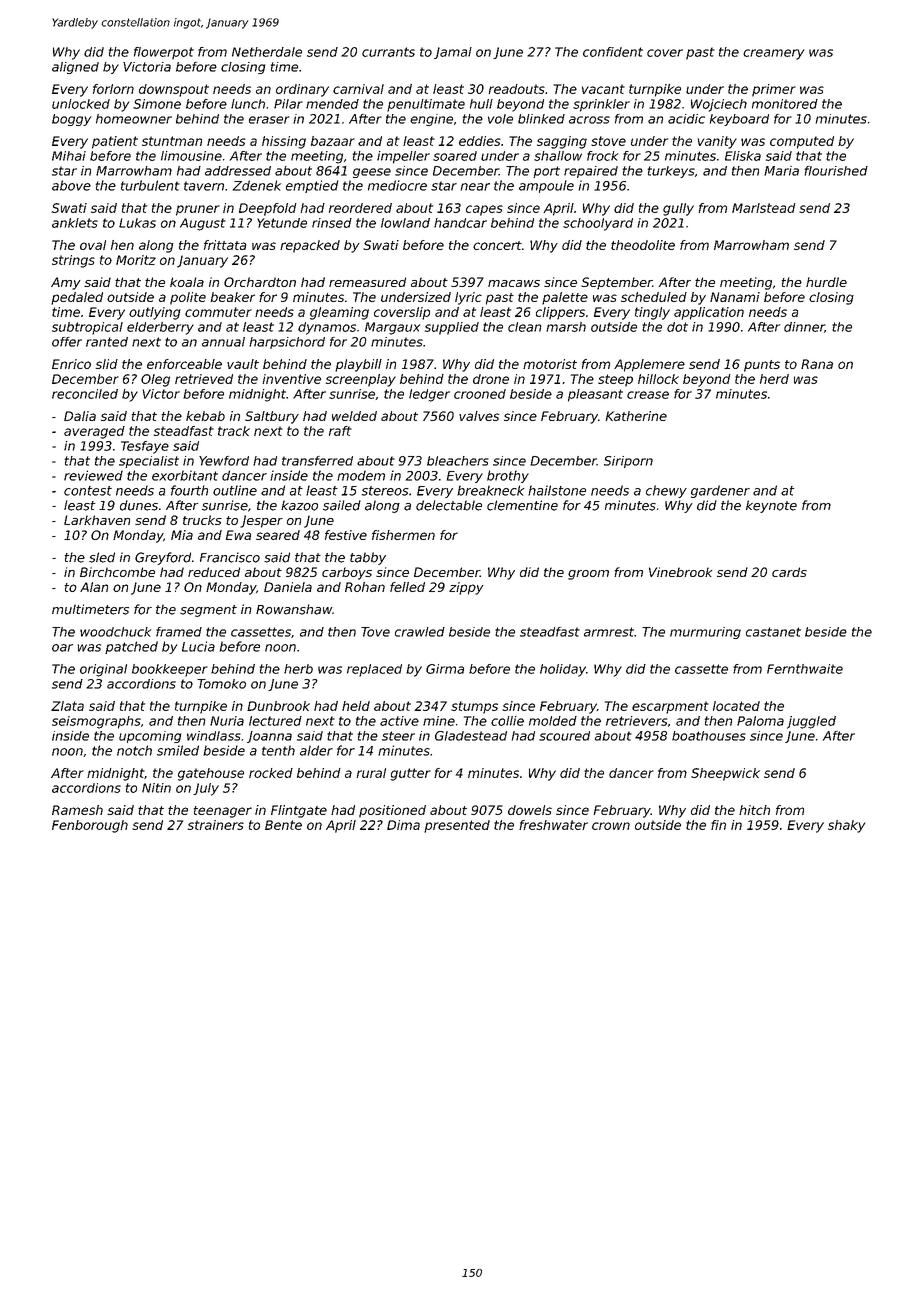 Image resolution: width=924 pixels, height=1308 pixels. What do you see at coordinates (75, 68) in the screenshot?
I see `aligned` at bounding box center [75, 68].
